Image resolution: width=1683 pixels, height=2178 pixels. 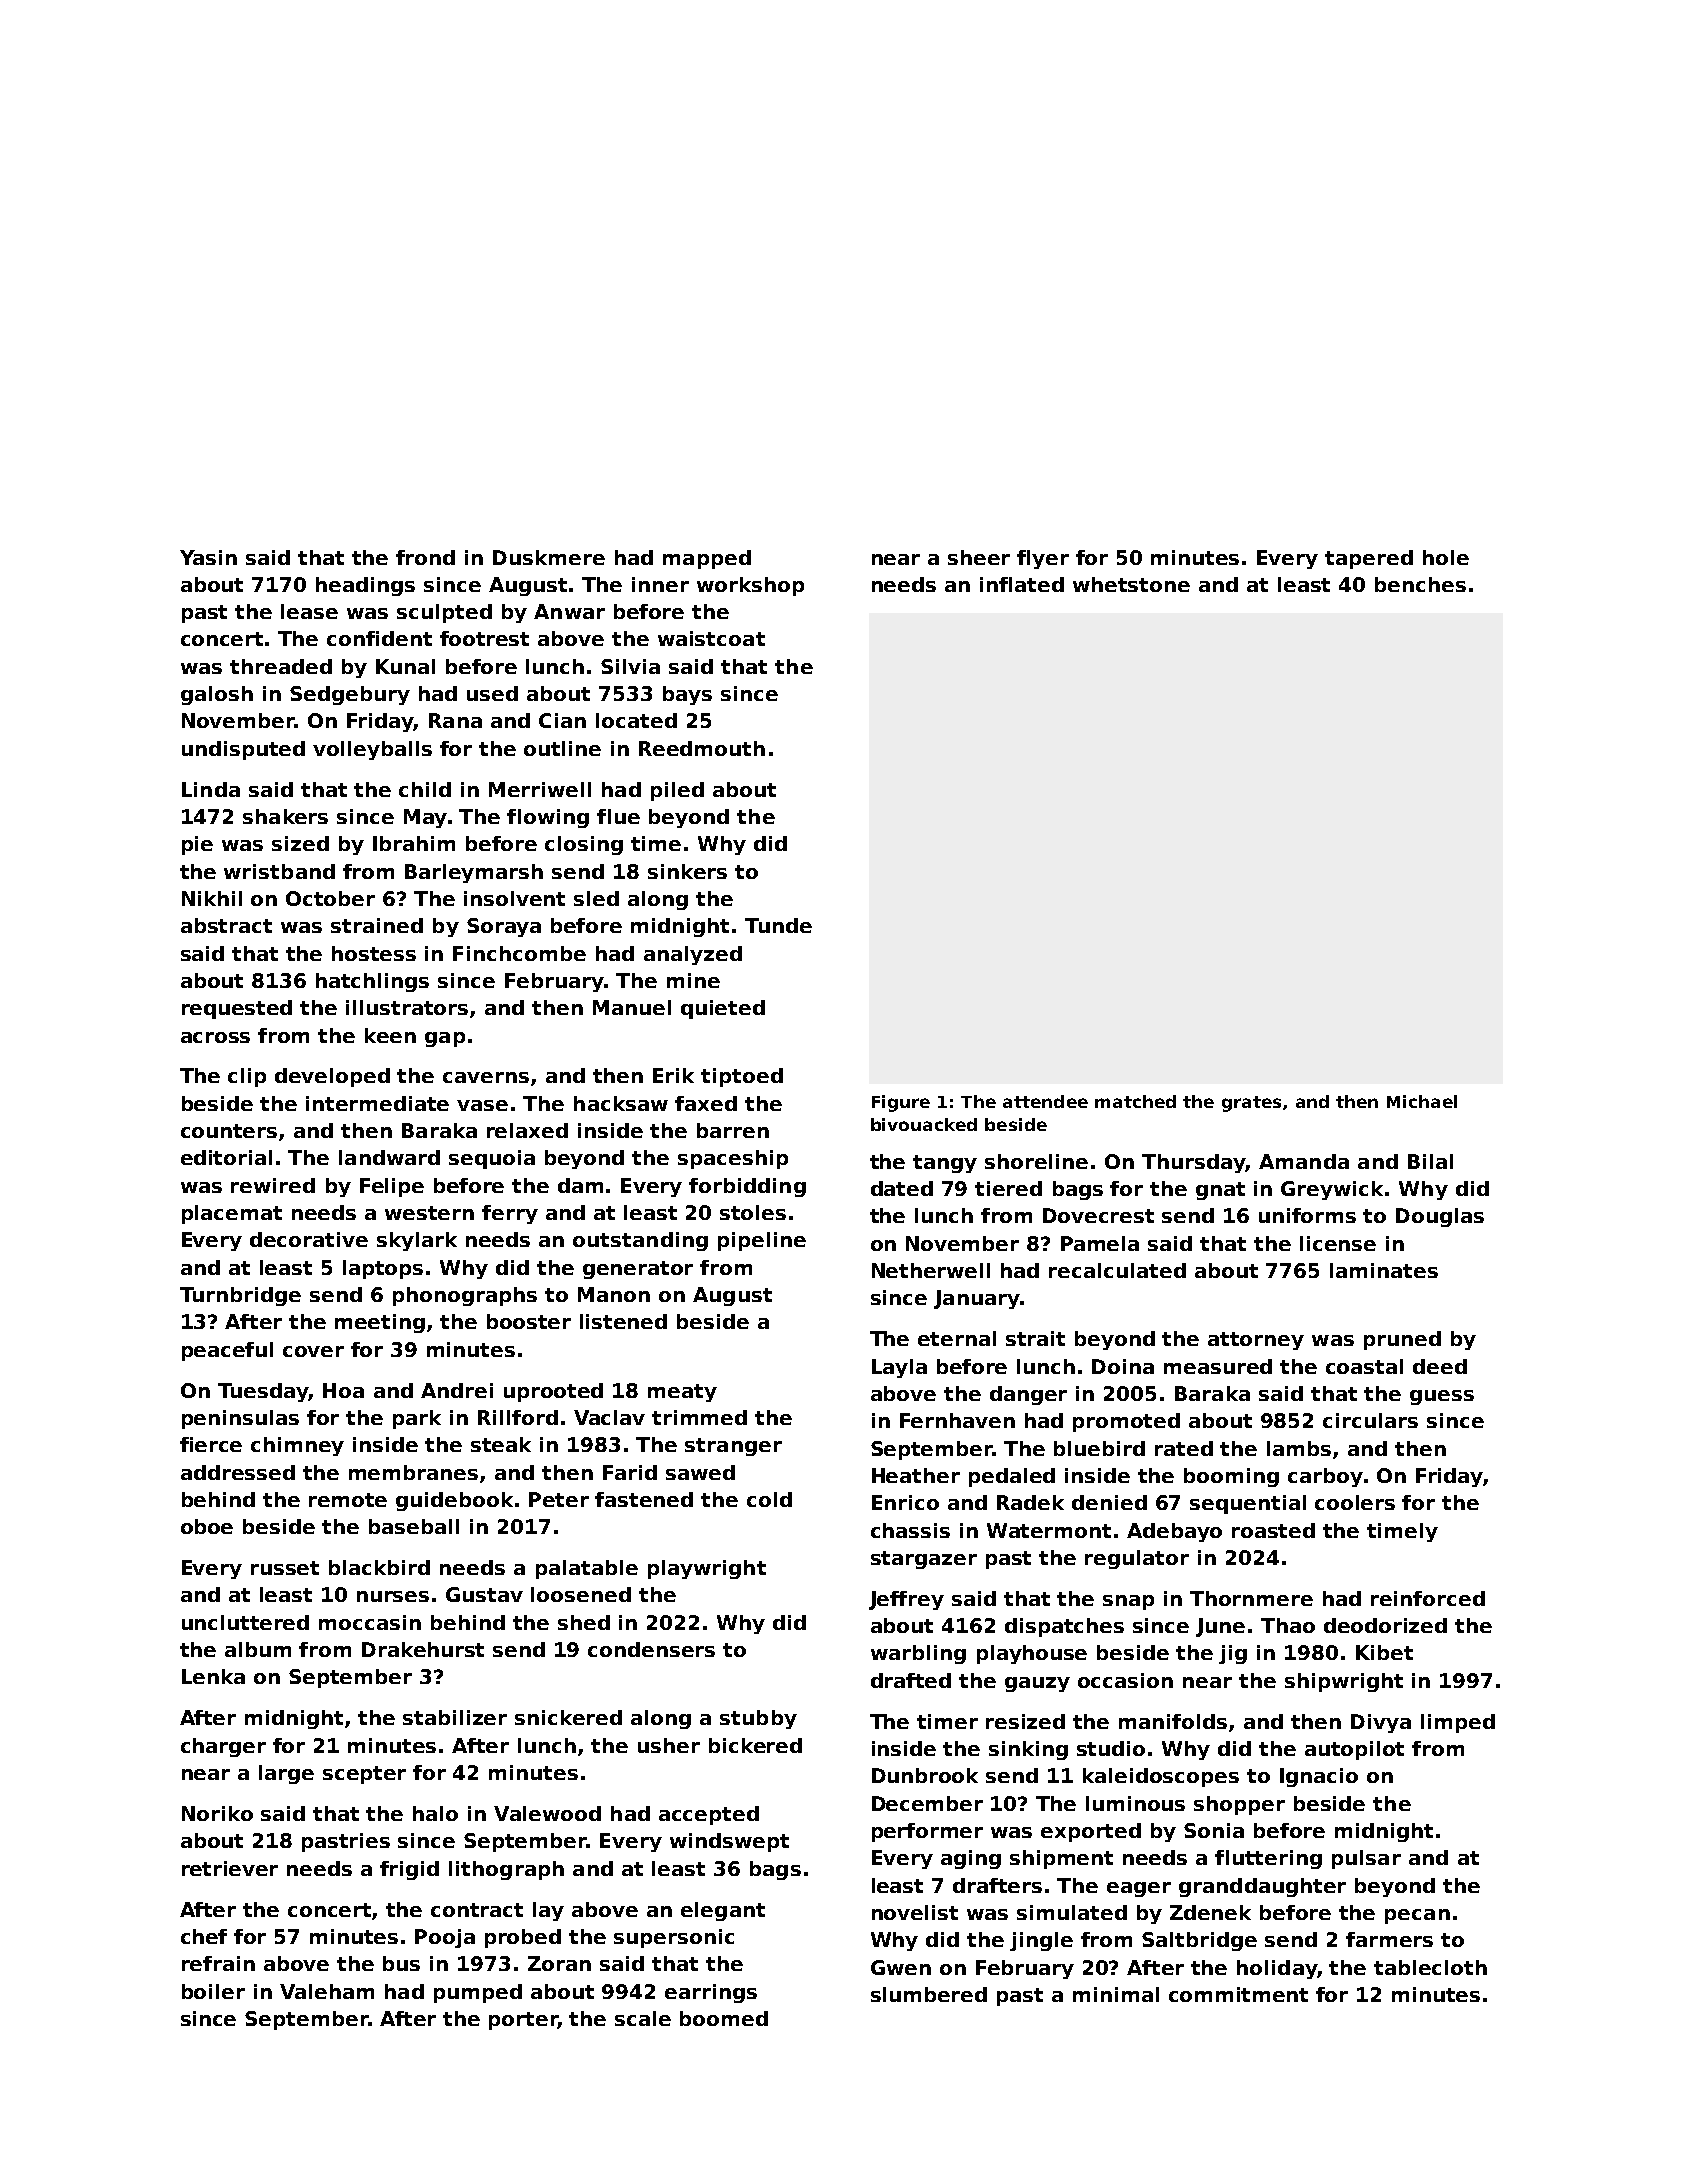 I want to click on Greywick, so click(x=1332, y=1190).
